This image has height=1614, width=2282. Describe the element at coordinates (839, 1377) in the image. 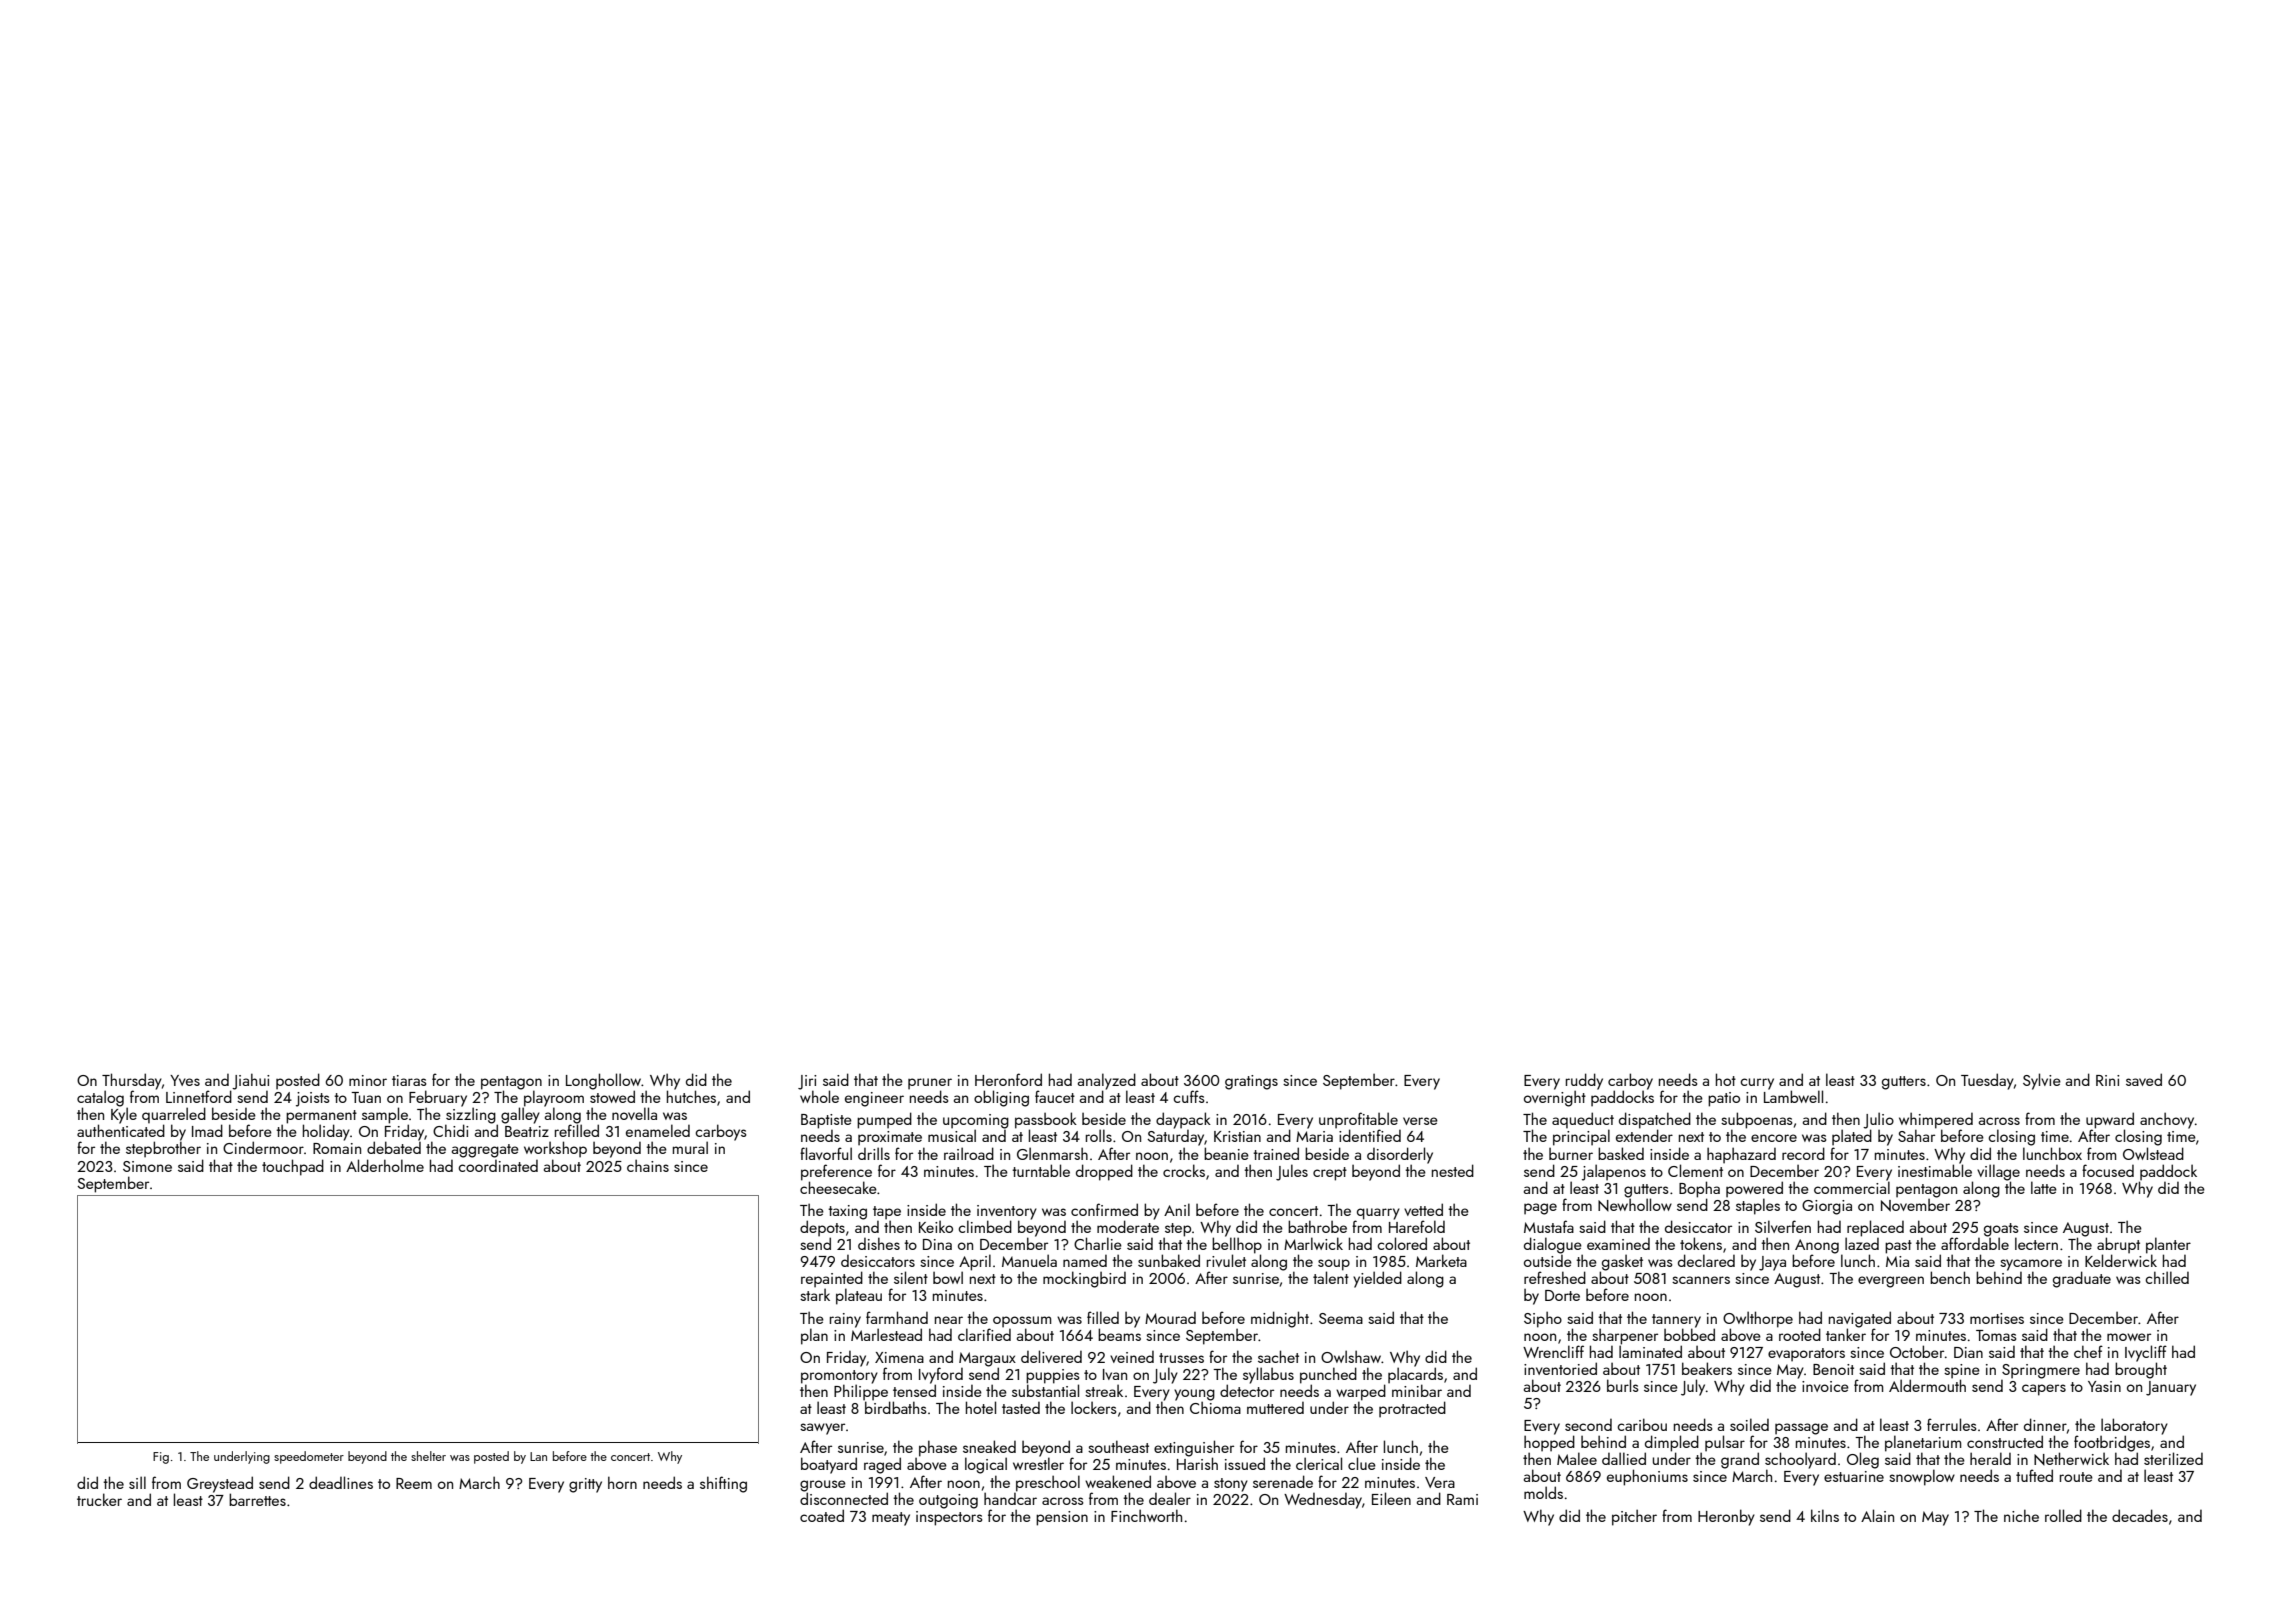

I see `promontory` at that location.
